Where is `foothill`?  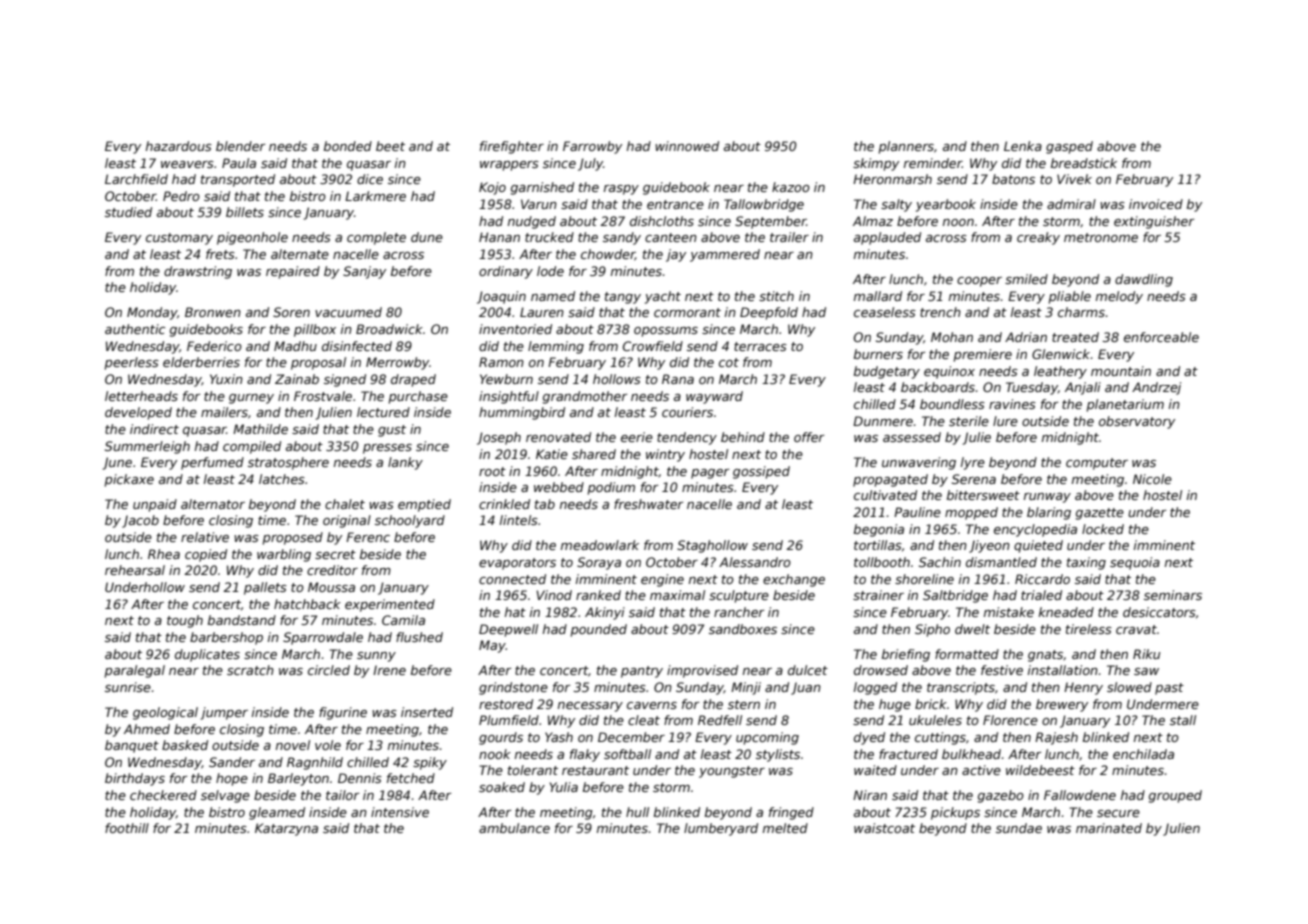
foothill is located at coordinates (127, 828).
